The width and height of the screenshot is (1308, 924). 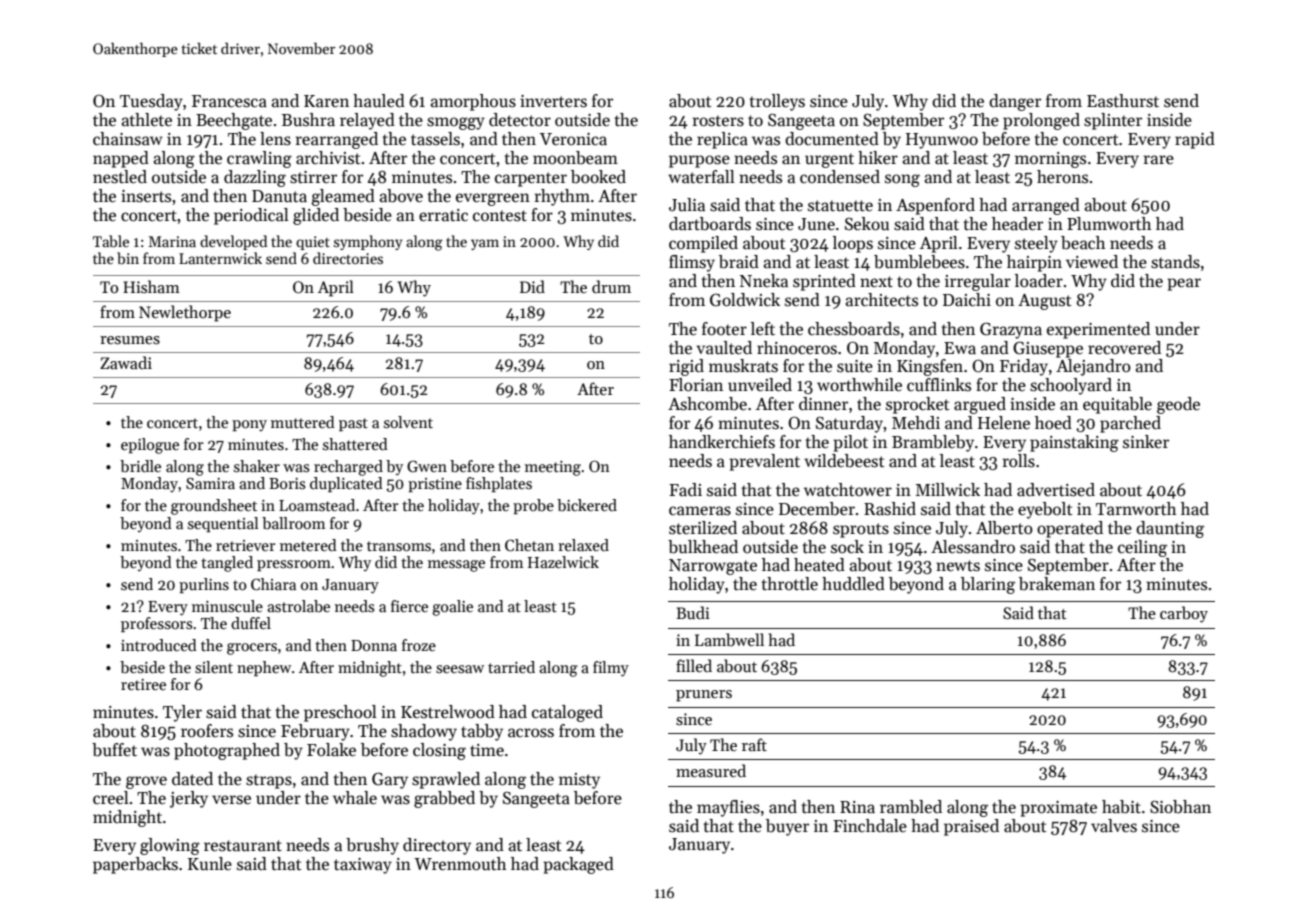 I want to click on Helene, so click(x=1004, y=423).
